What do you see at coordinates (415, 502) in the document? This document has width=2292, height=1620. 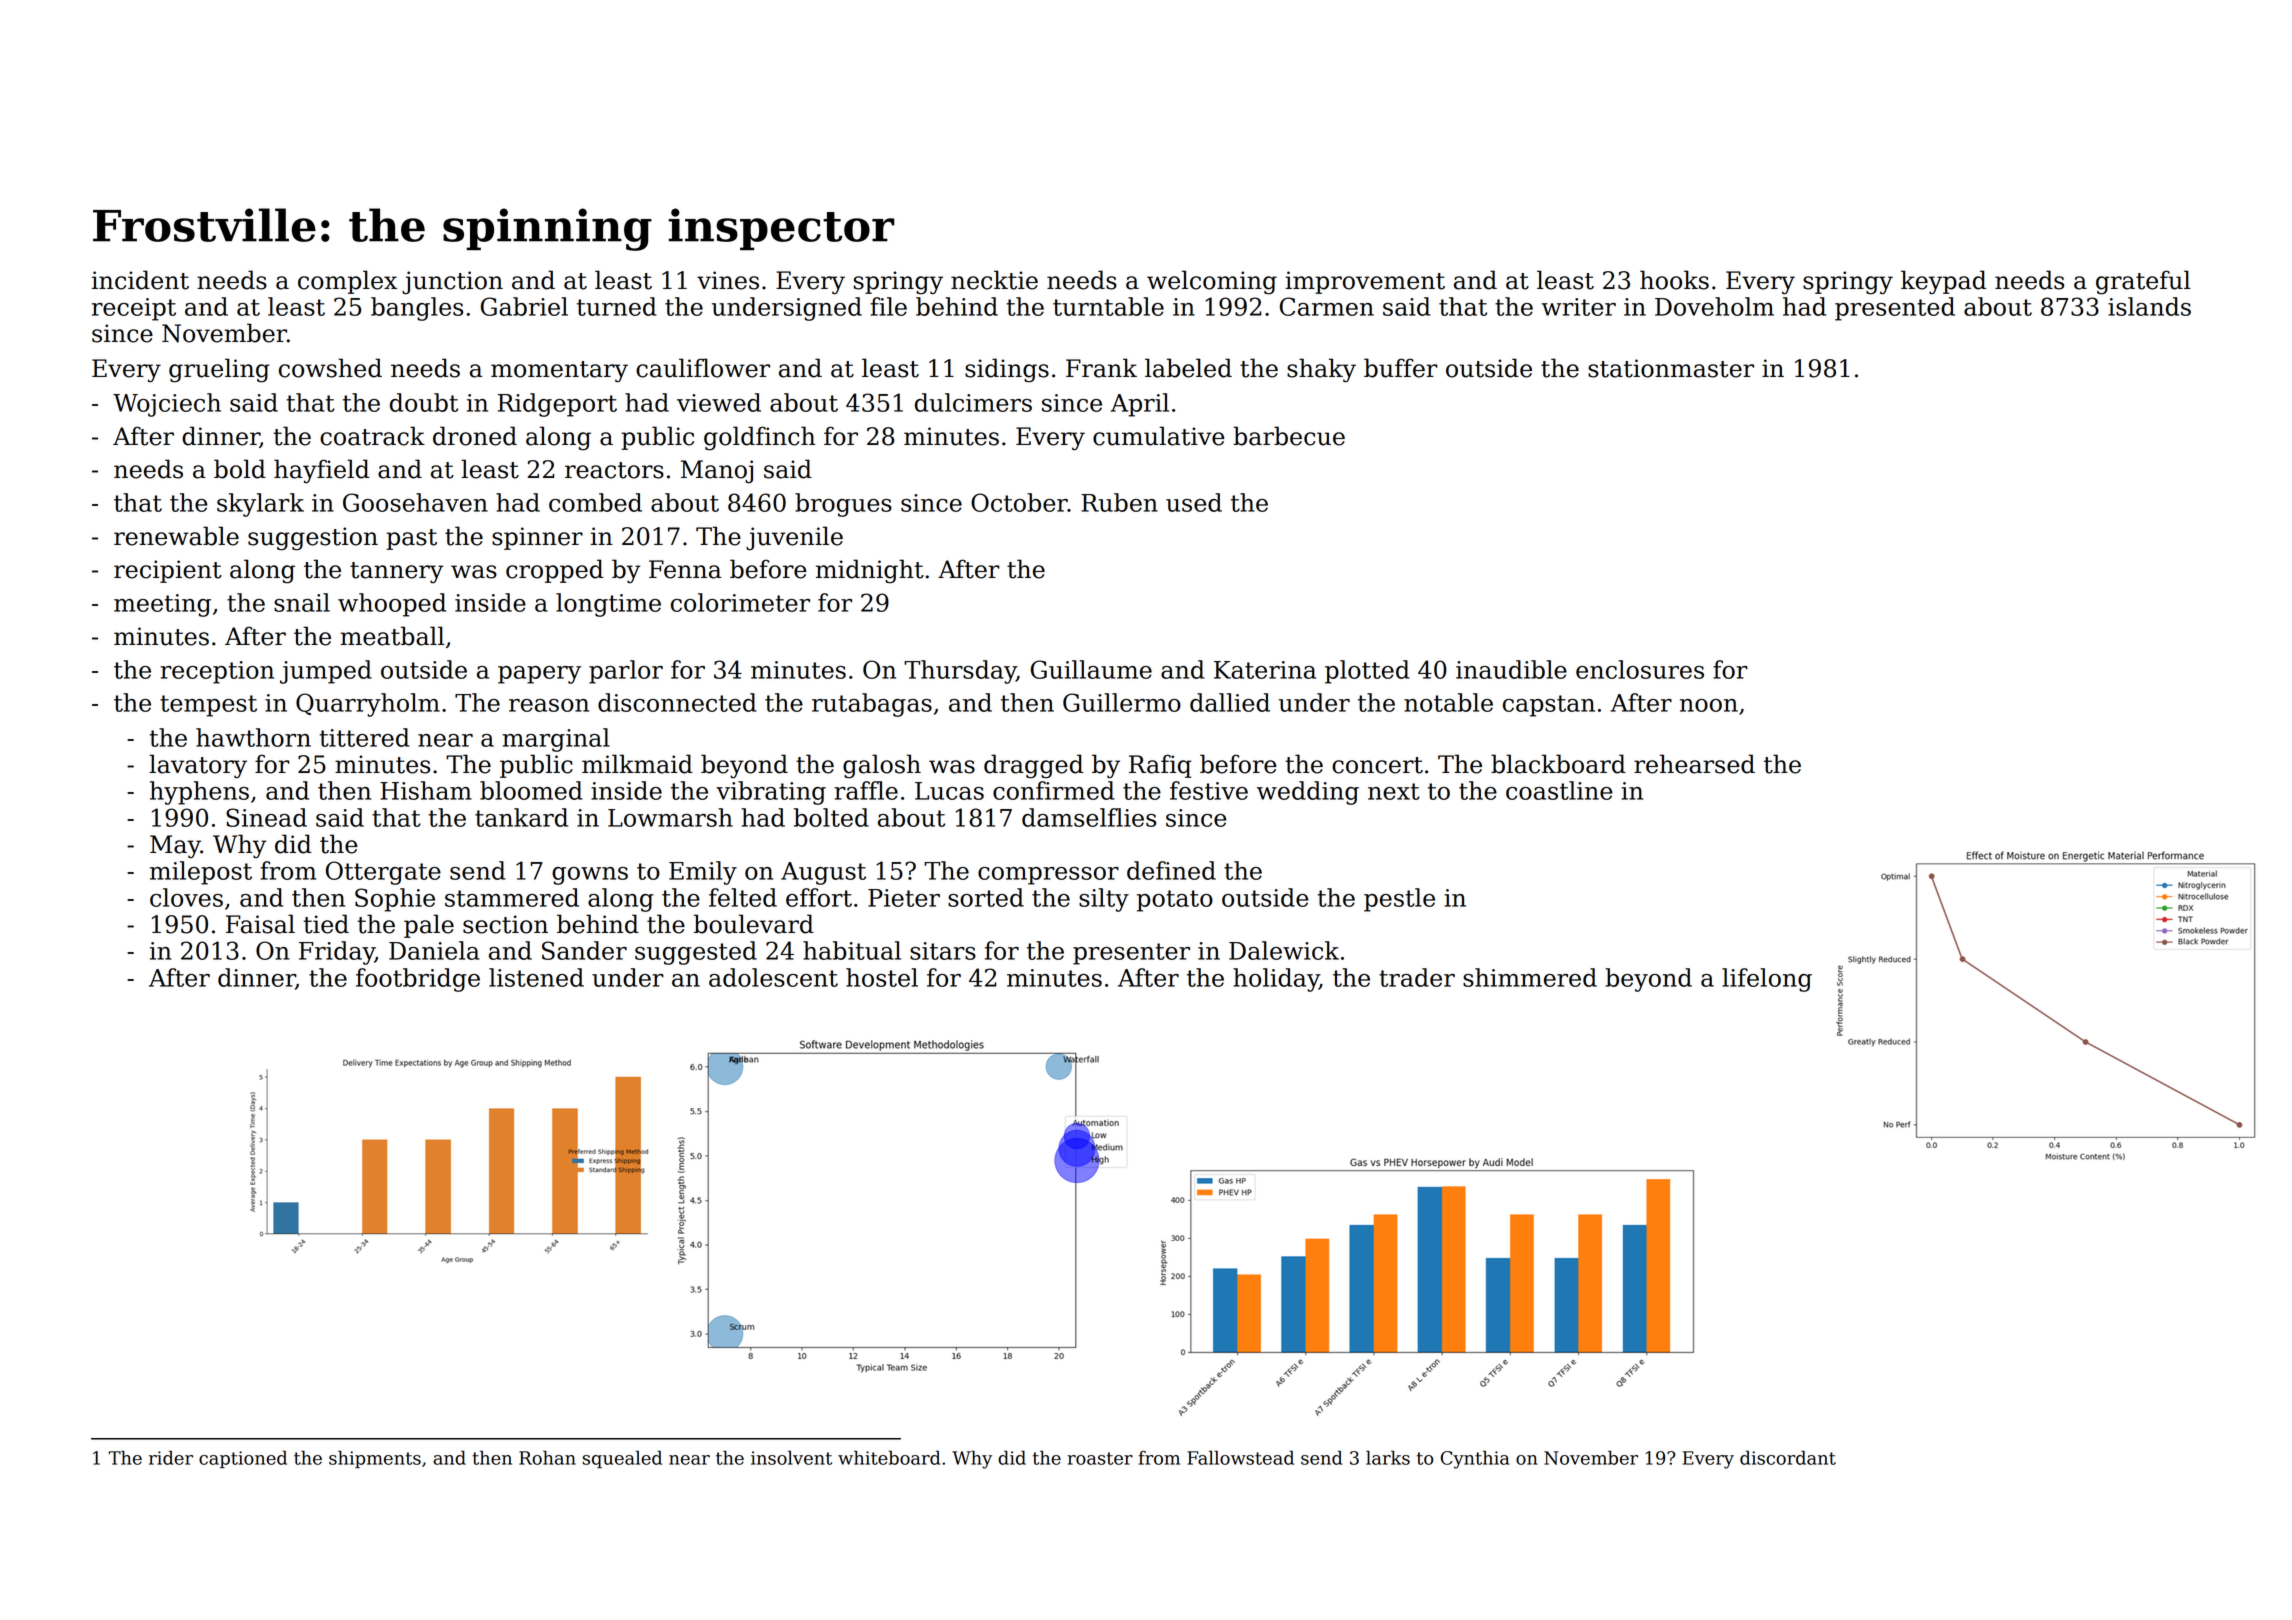 I see `Goosehaven` at bounding box center [415, 502].
